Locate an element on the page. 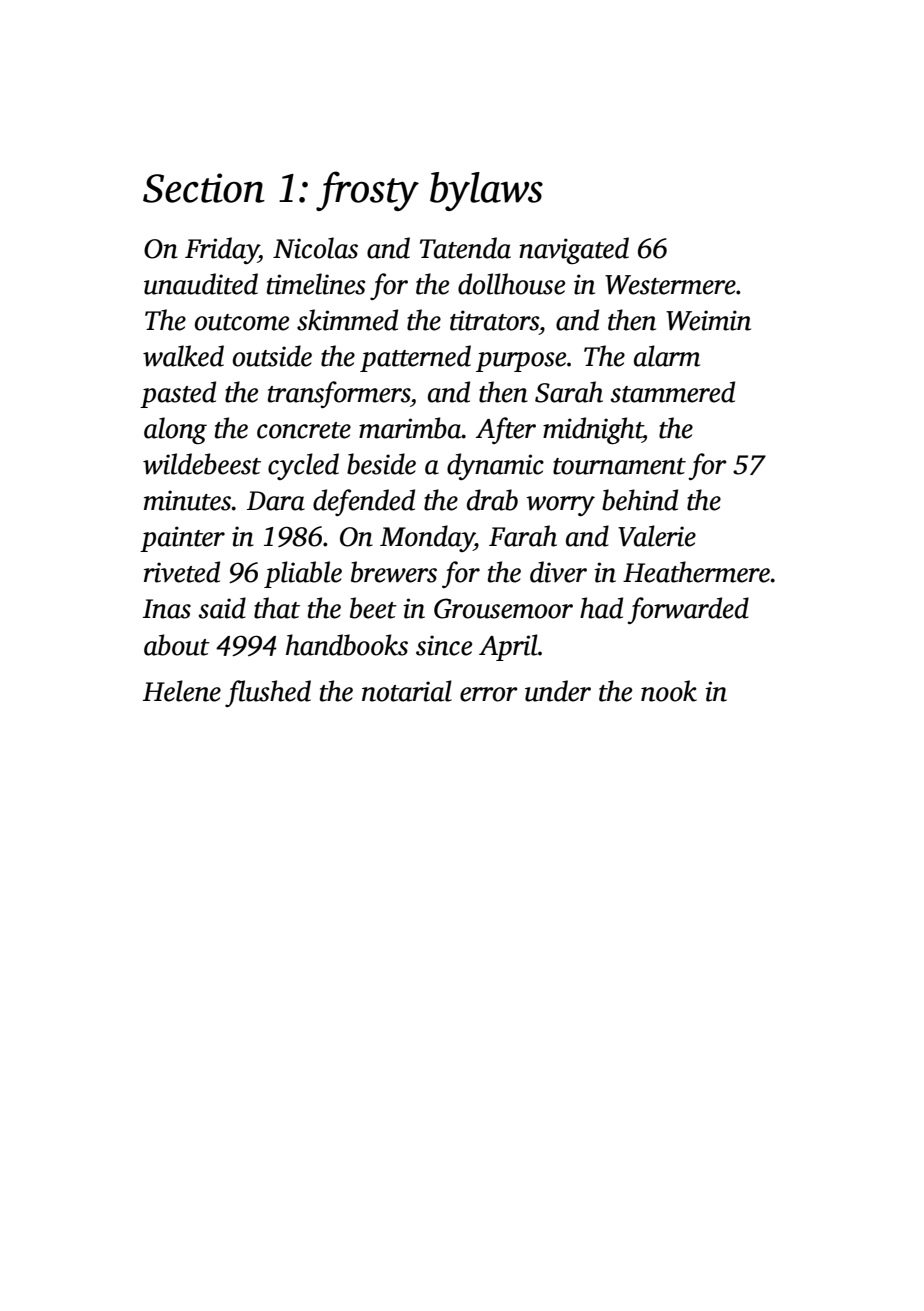  navigated is located at coordinates (574, 250).
